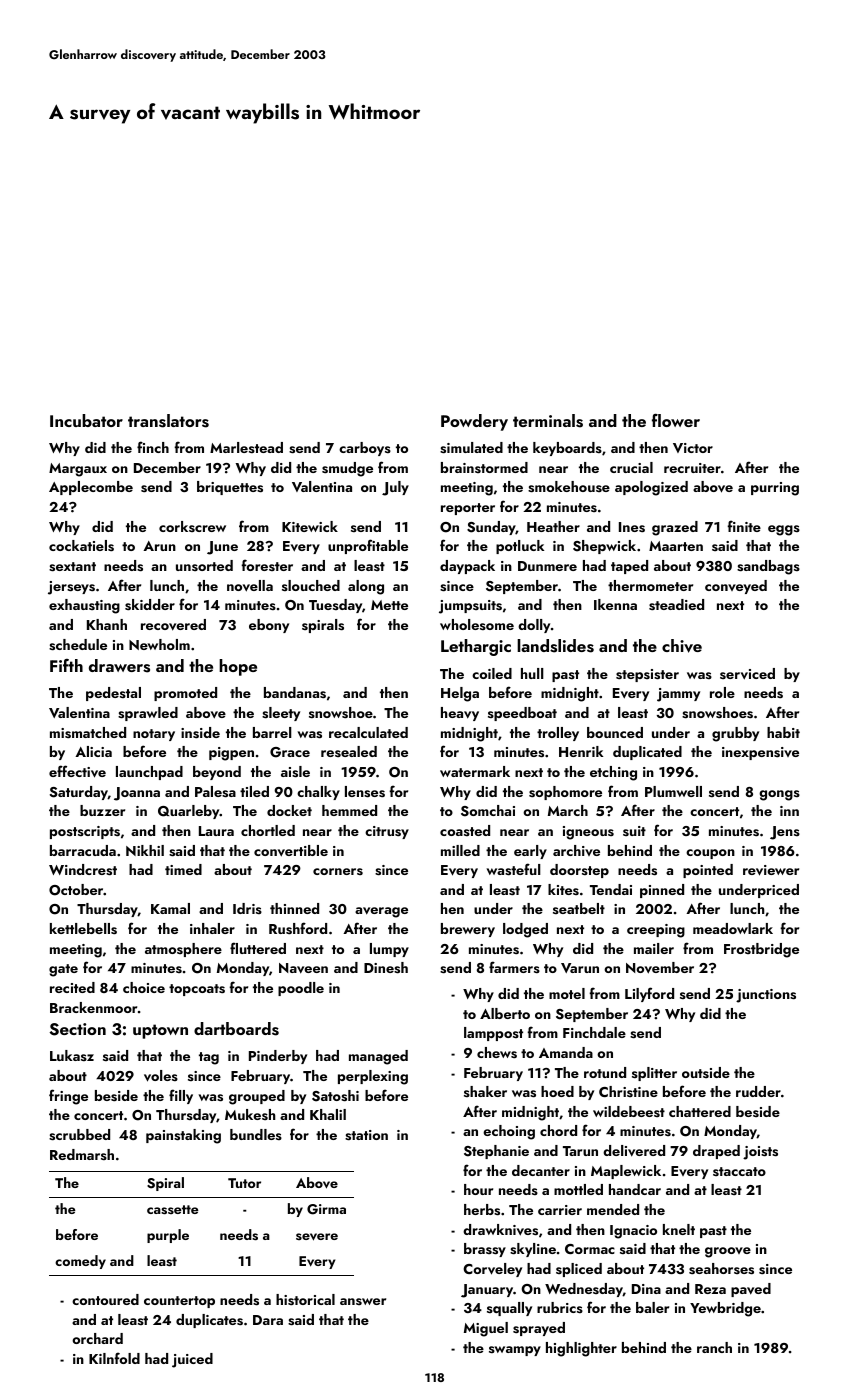  Describe the element at coordinates (365, 449) in the screenshot. I see `carboys` at that location.
